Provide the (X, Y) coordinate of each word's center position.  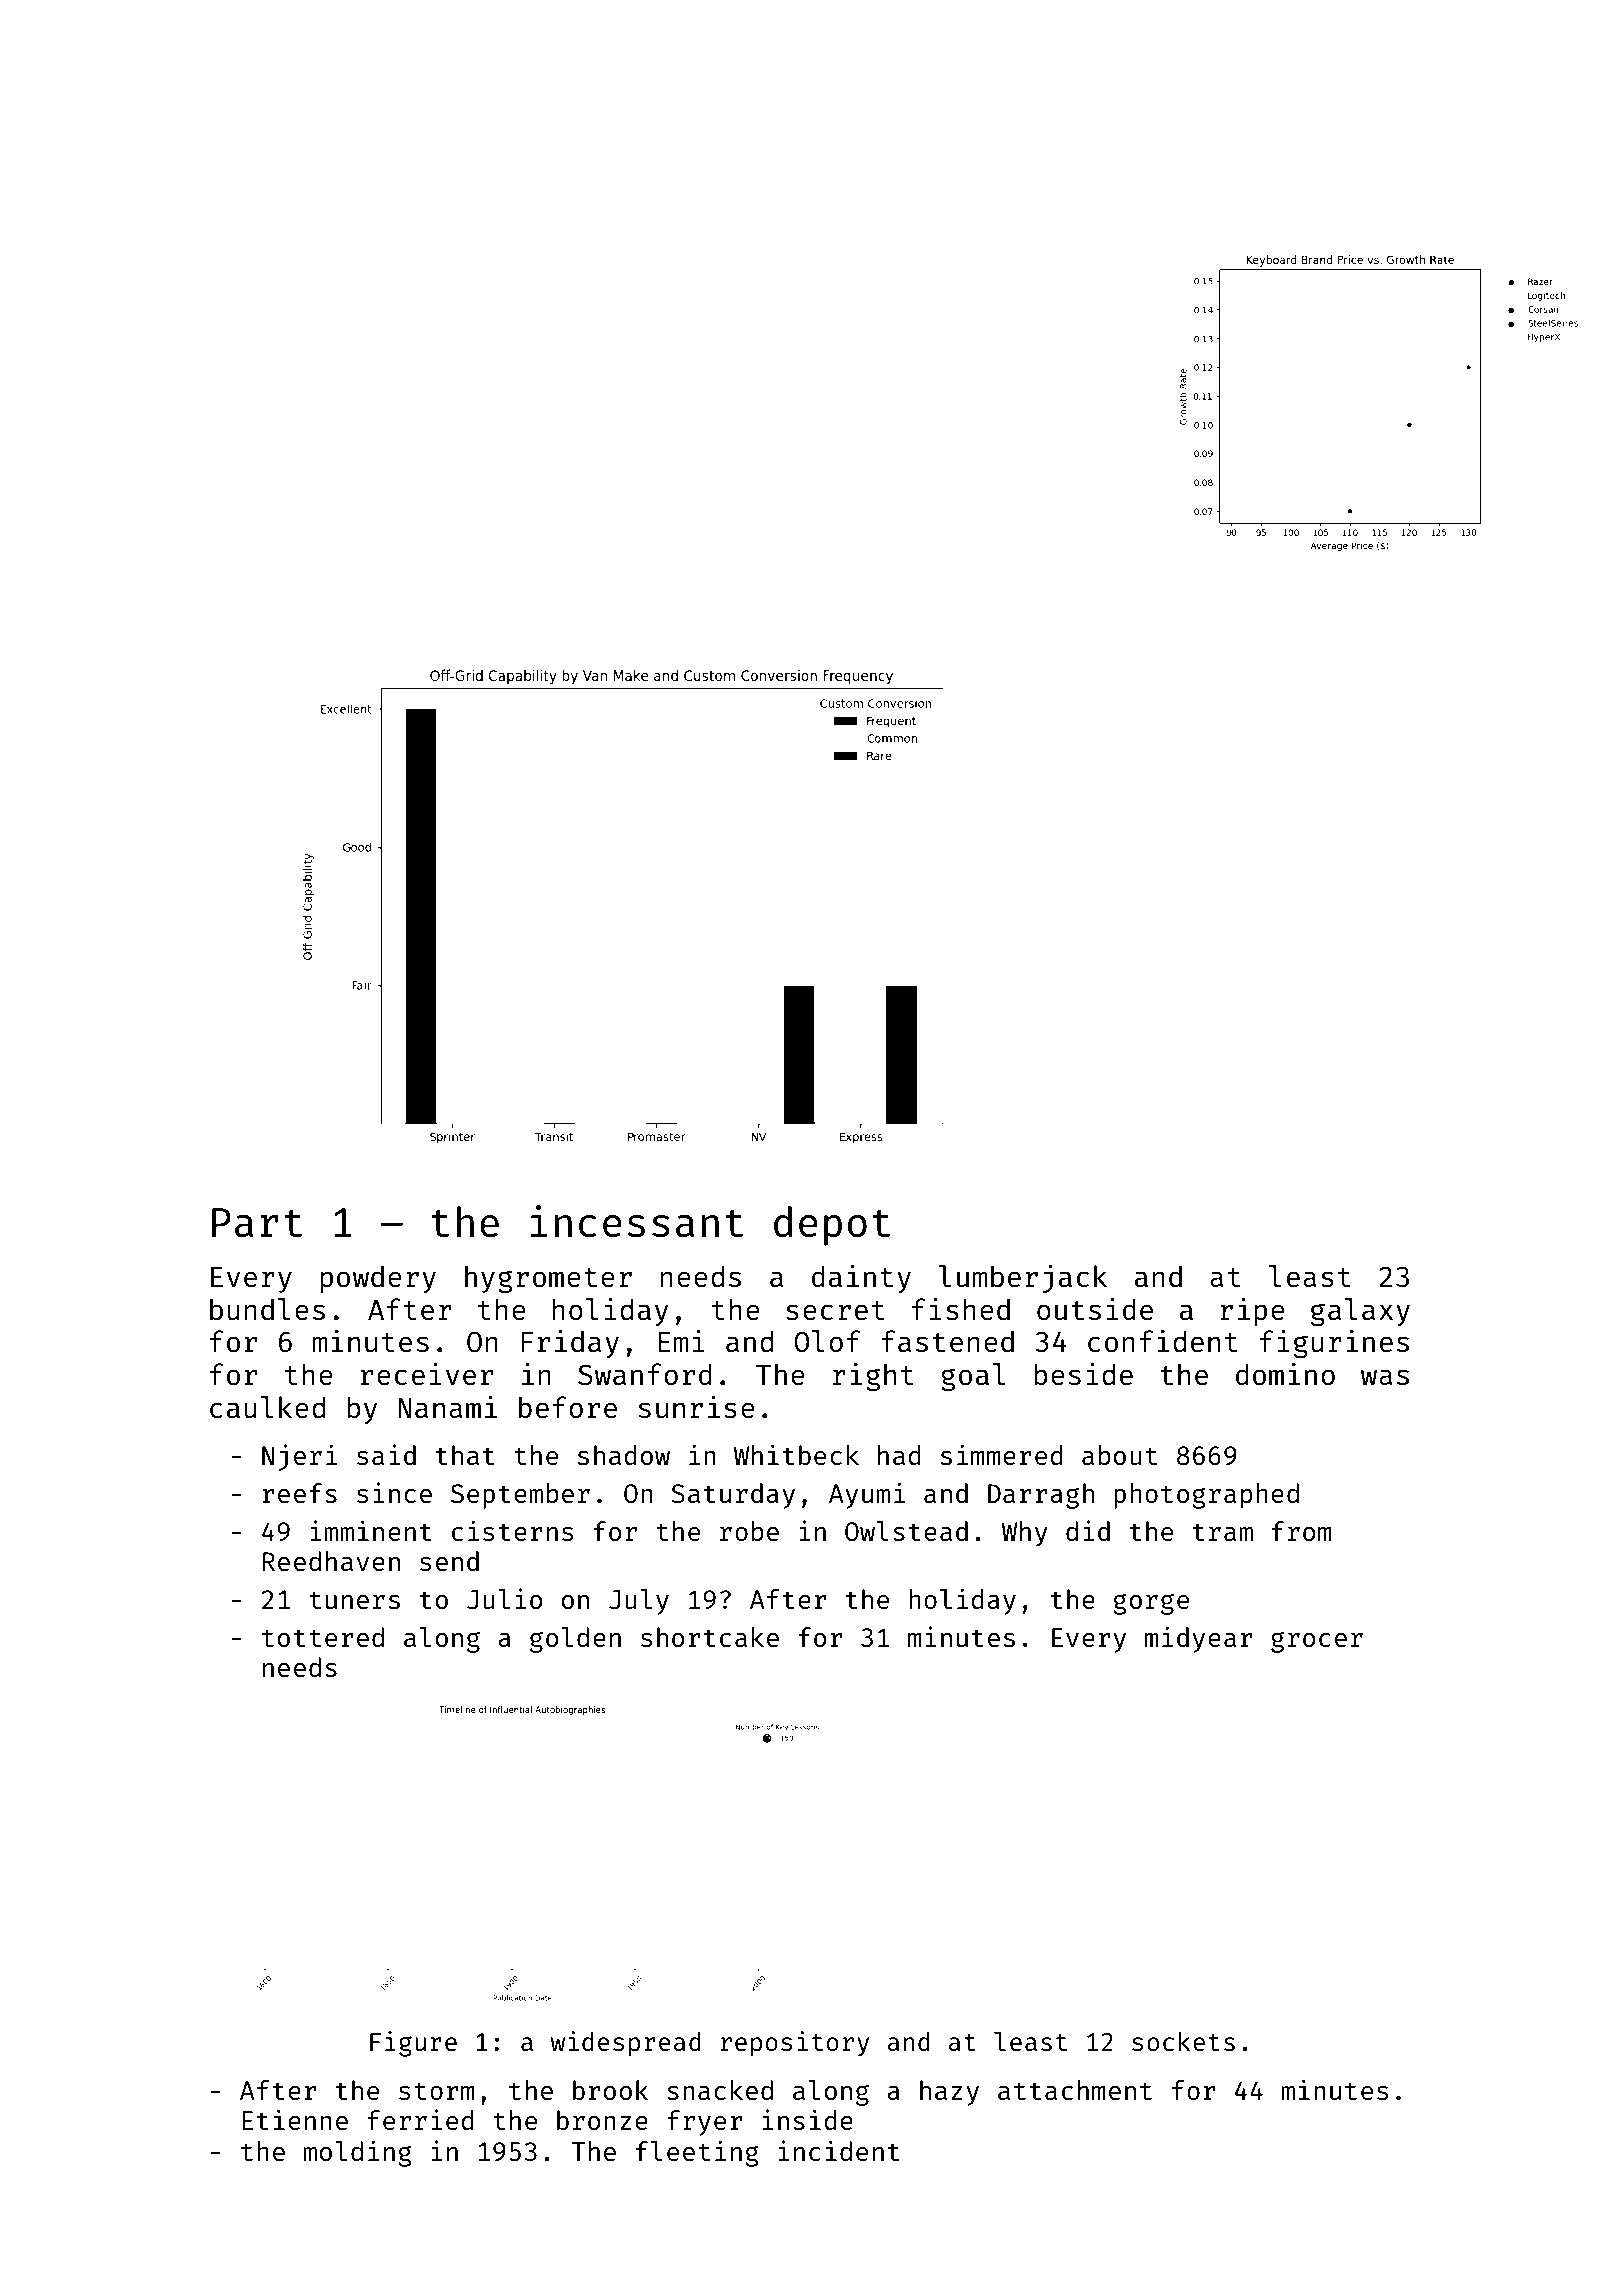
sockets (1183, 2041)
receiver (427, 1373)
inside (808, 2119)
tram (1223, 1532)
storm (437, 2091)
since (394, 1492)
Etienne (295, 2119)
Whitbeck (796, 1454)
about (1119, 1455)
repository (795, 2044)
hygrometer (548, 1279)
